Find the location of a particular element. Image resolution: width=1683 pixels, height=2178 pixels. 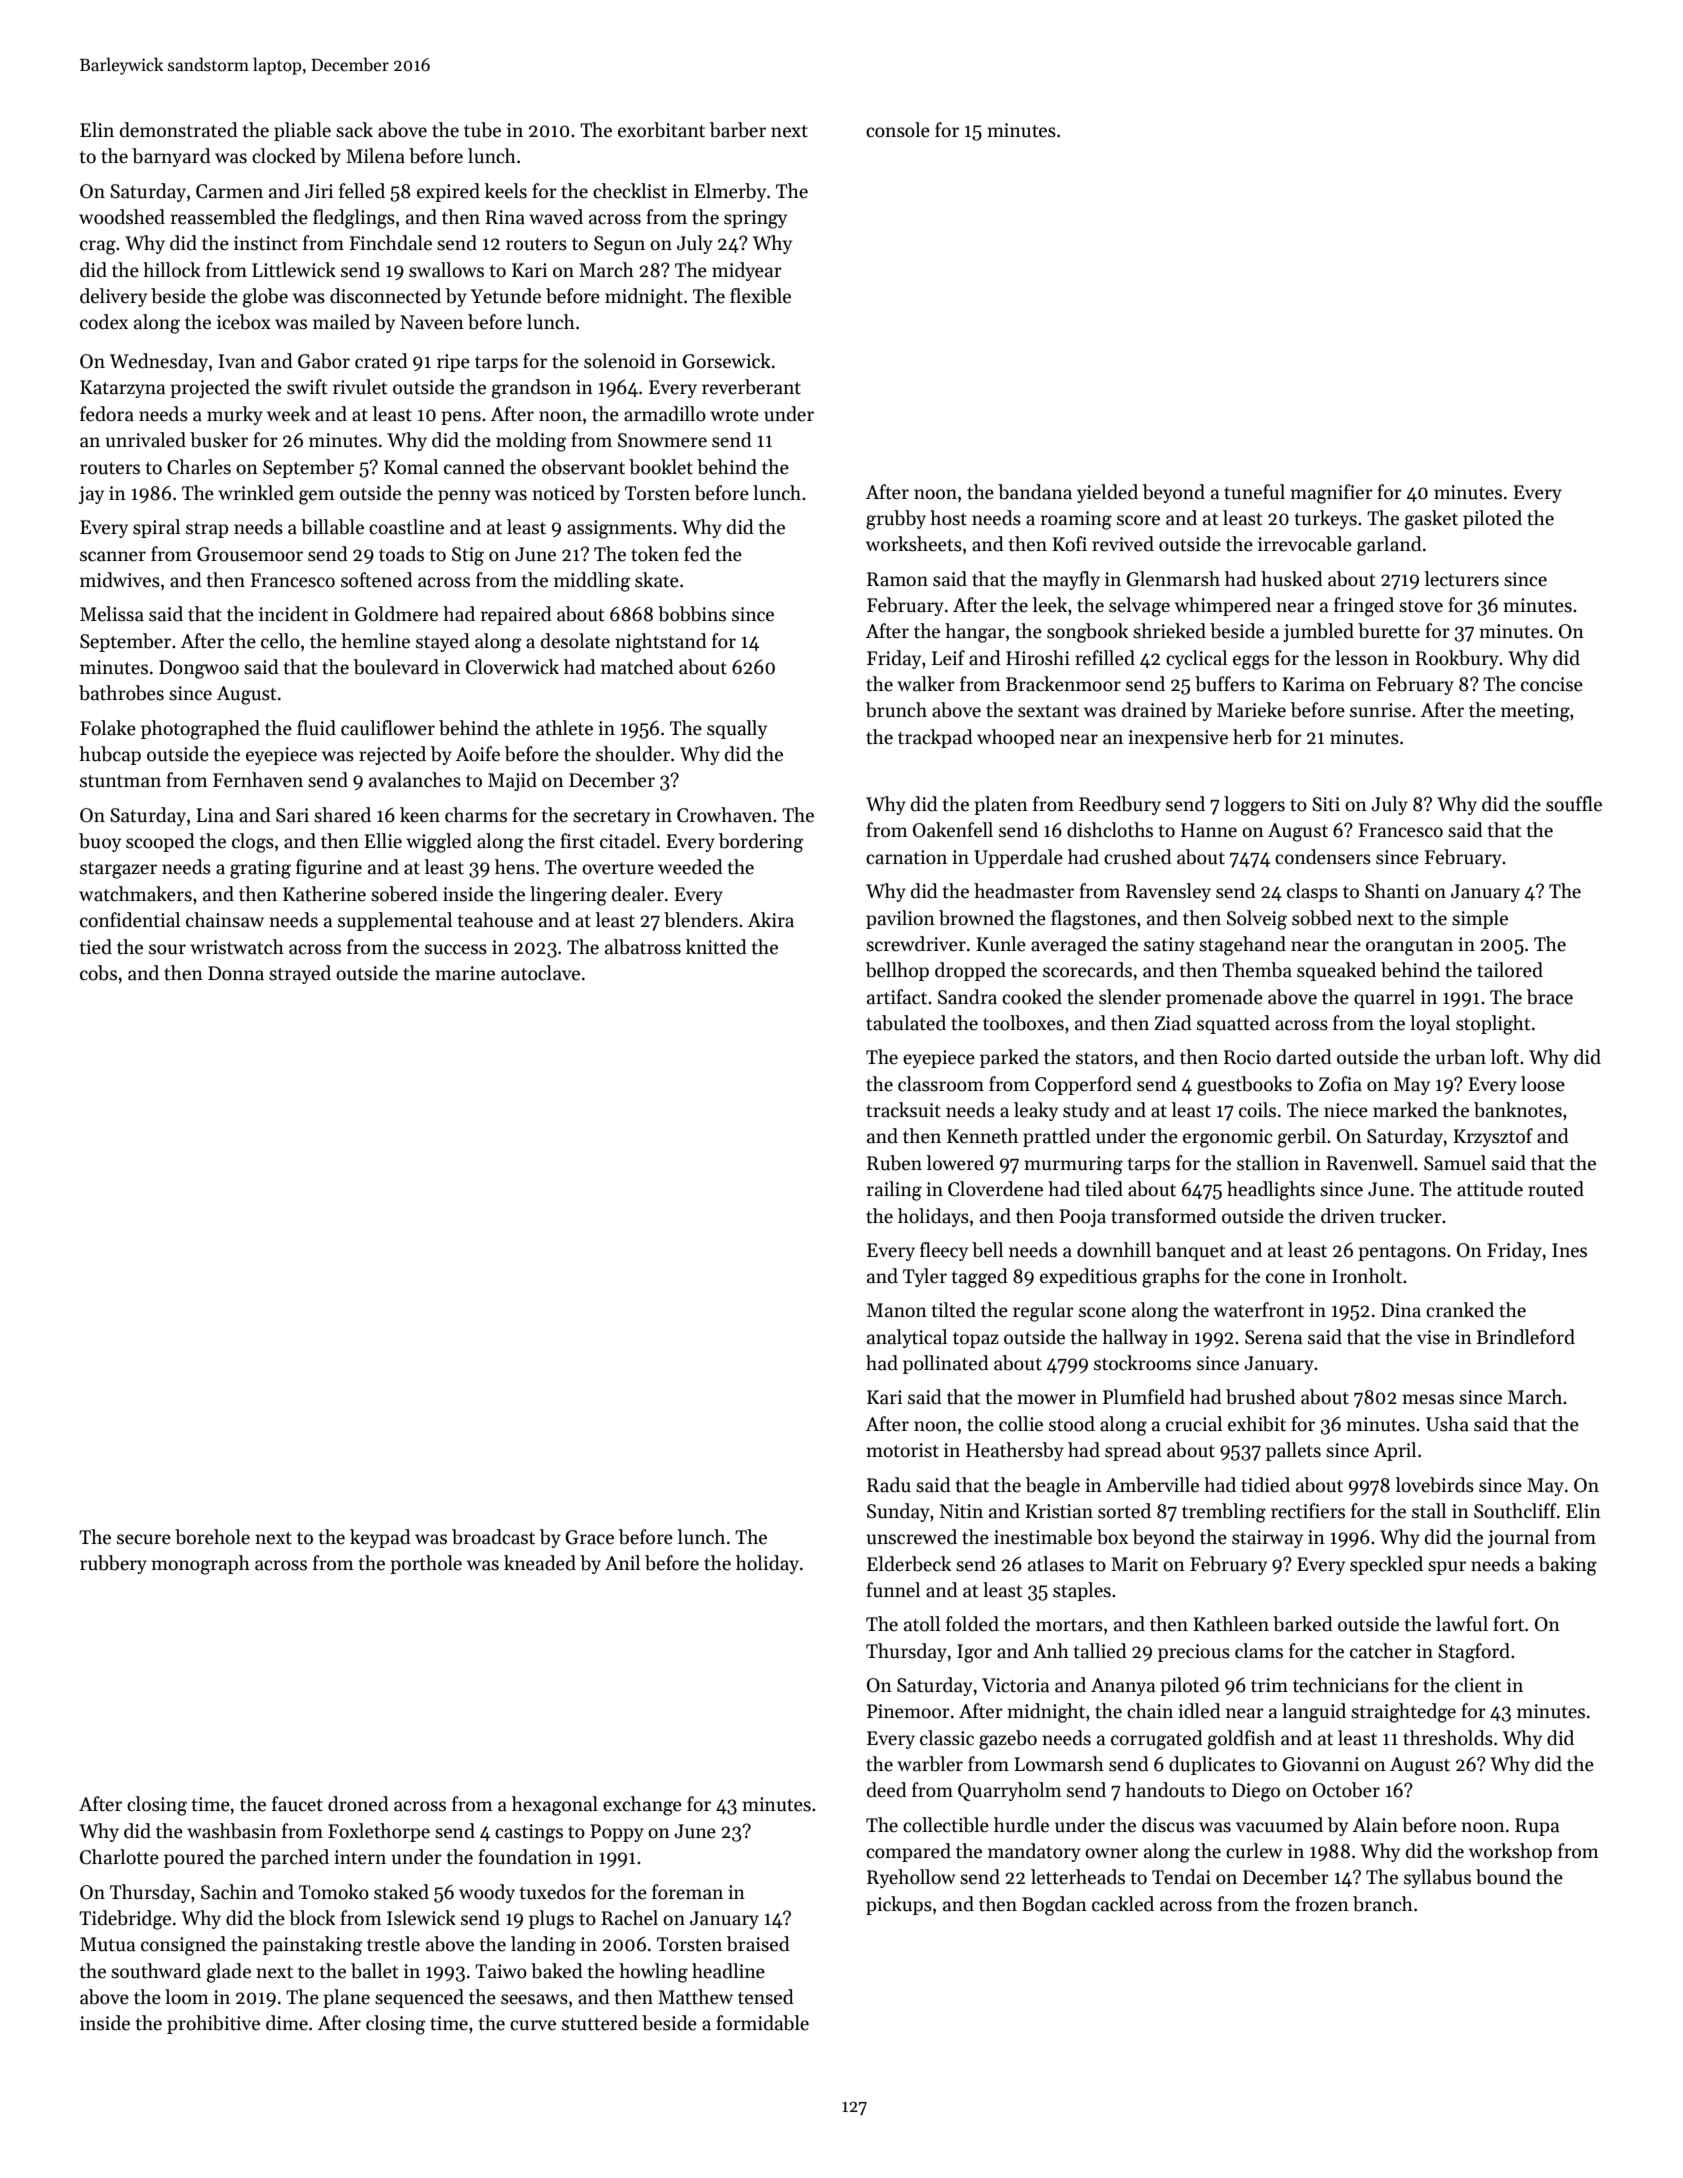

Katarzyna is located at coordinates (122, 389).
